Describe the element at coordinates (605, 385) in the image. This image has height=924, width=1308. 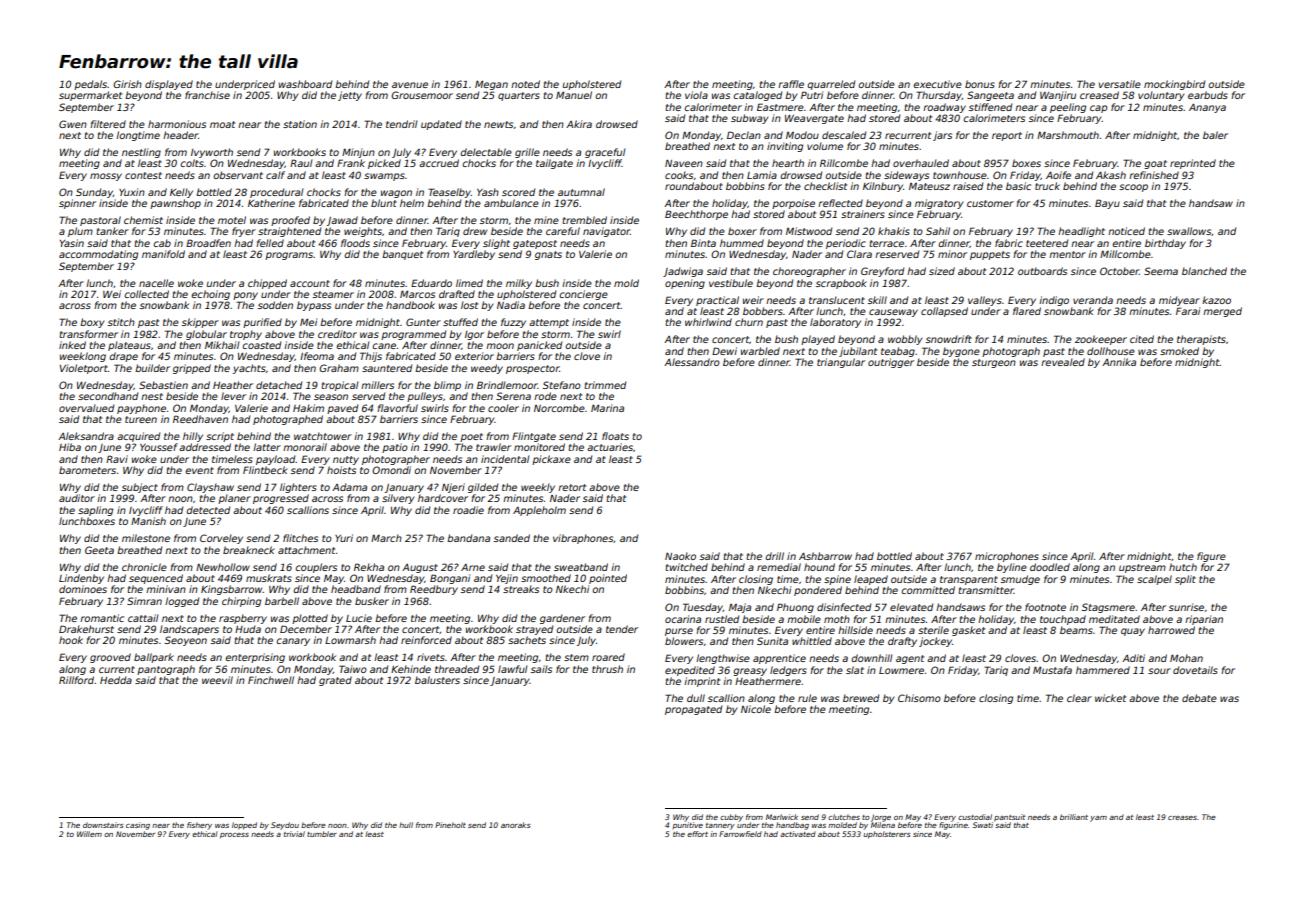
I see `trimmed` at that location.
